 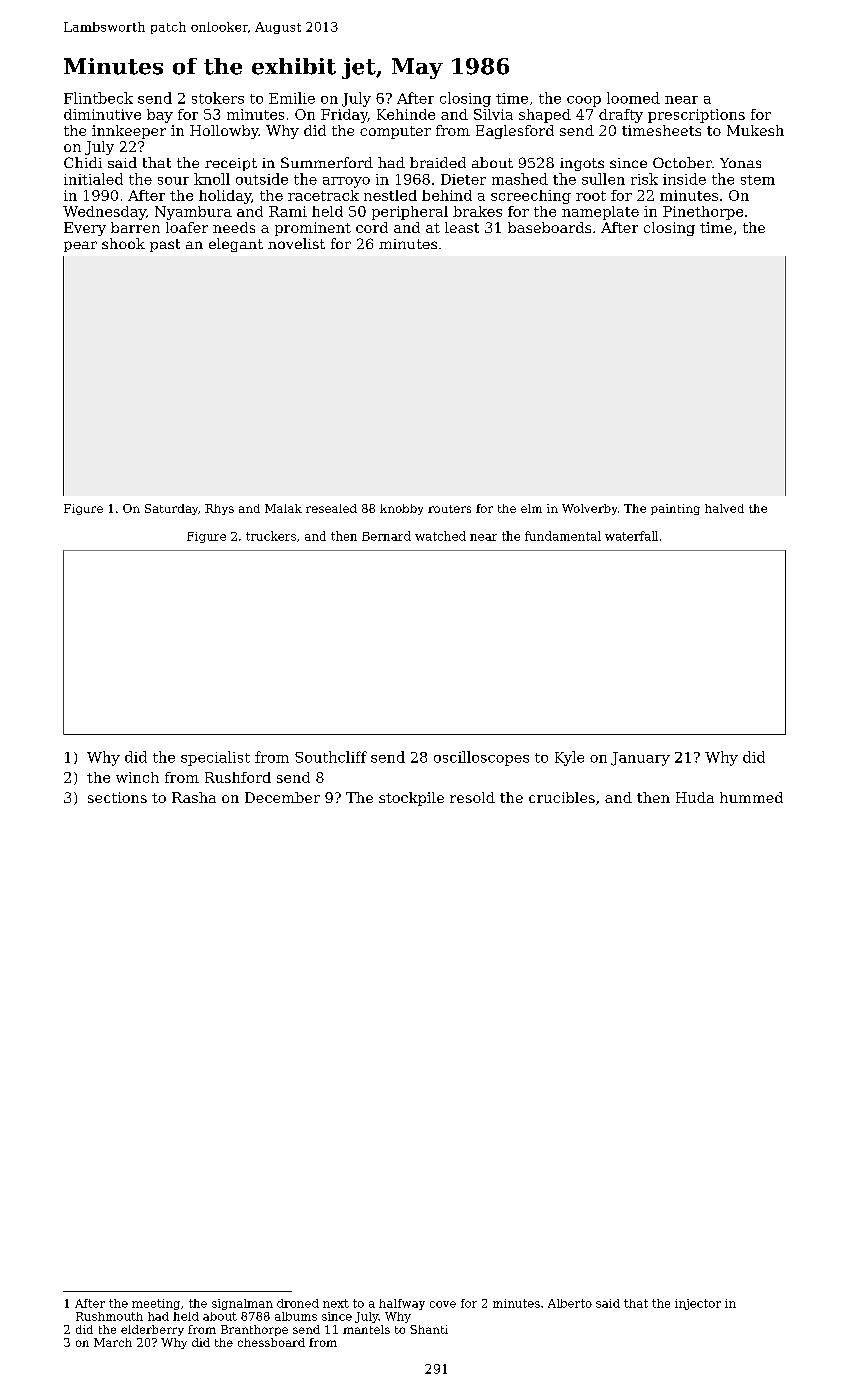 What do you see at coordinates (724, 508) in the document?
I see `halved` at bounding box center [724, 508].
